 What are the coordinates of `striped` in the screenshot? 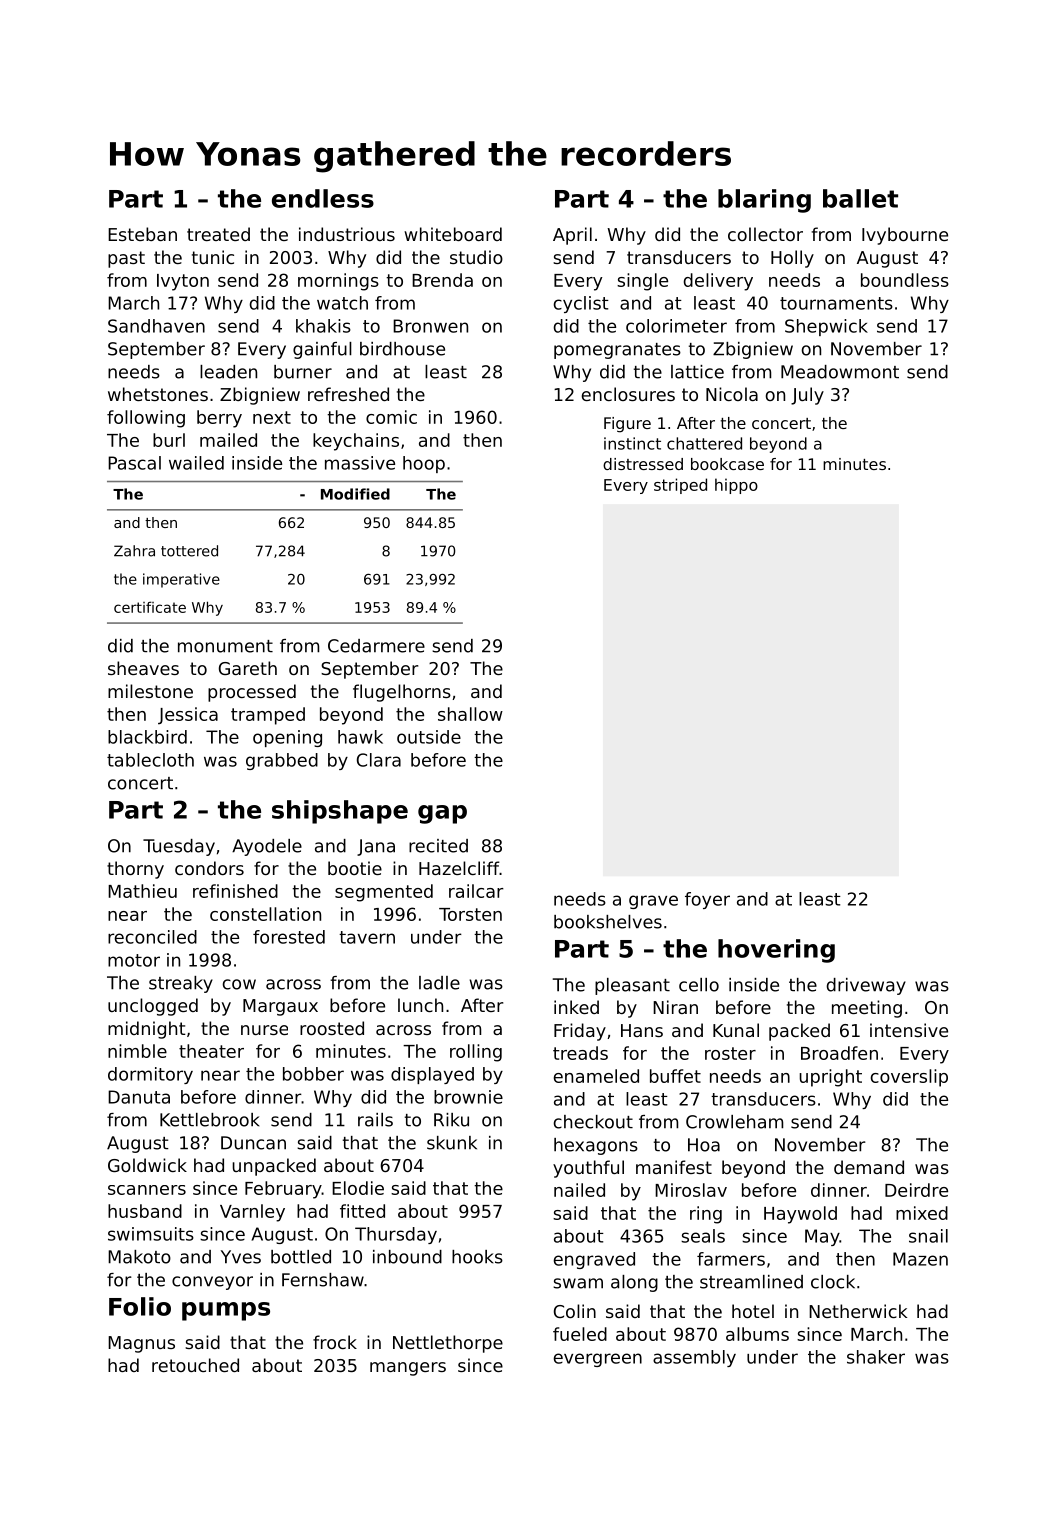 It's located at (680, 486).
